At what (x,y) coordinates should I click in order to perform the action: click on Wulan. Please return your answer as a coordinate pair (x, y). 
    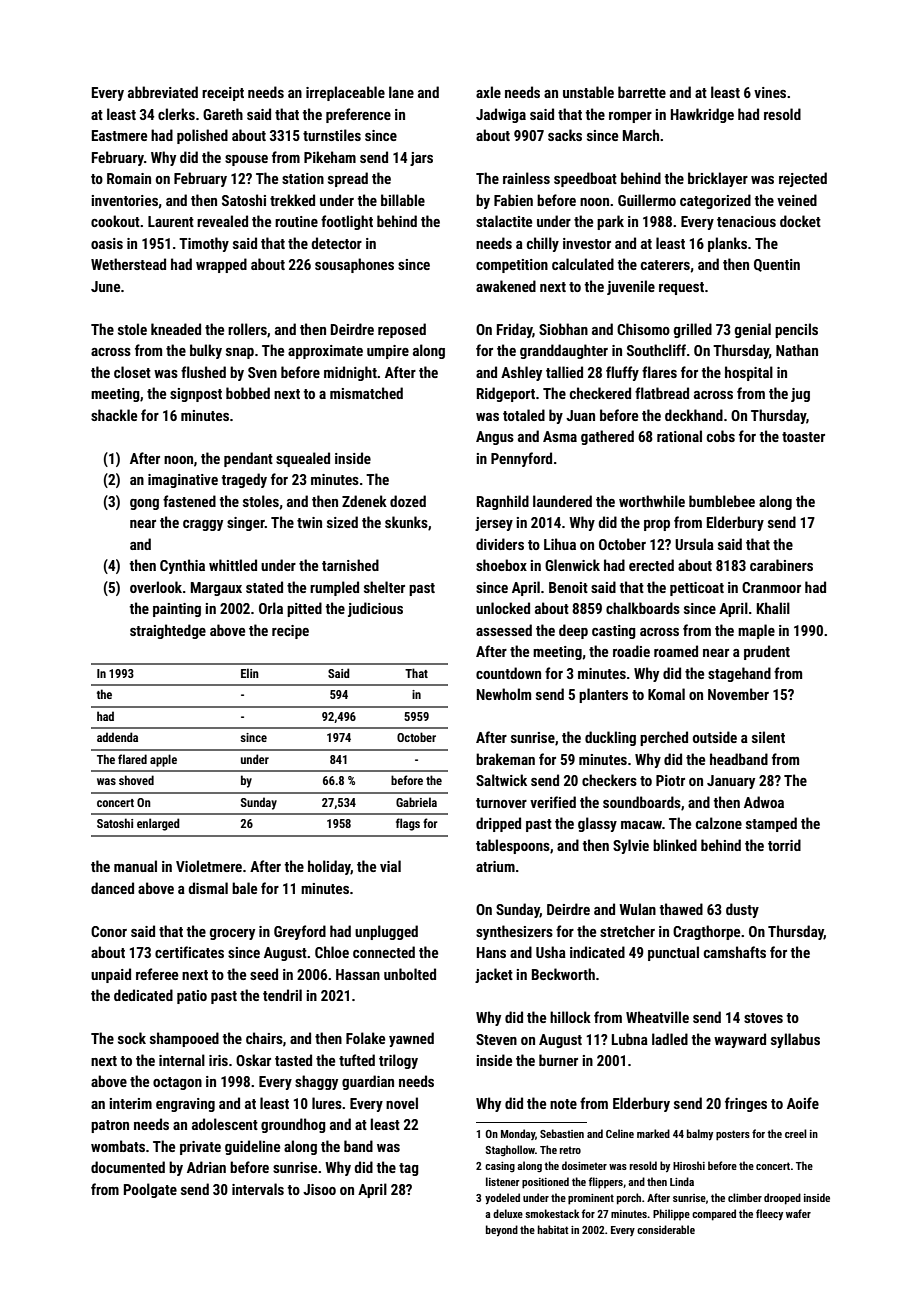
    Looking at the image, I should click on (637, 909).
